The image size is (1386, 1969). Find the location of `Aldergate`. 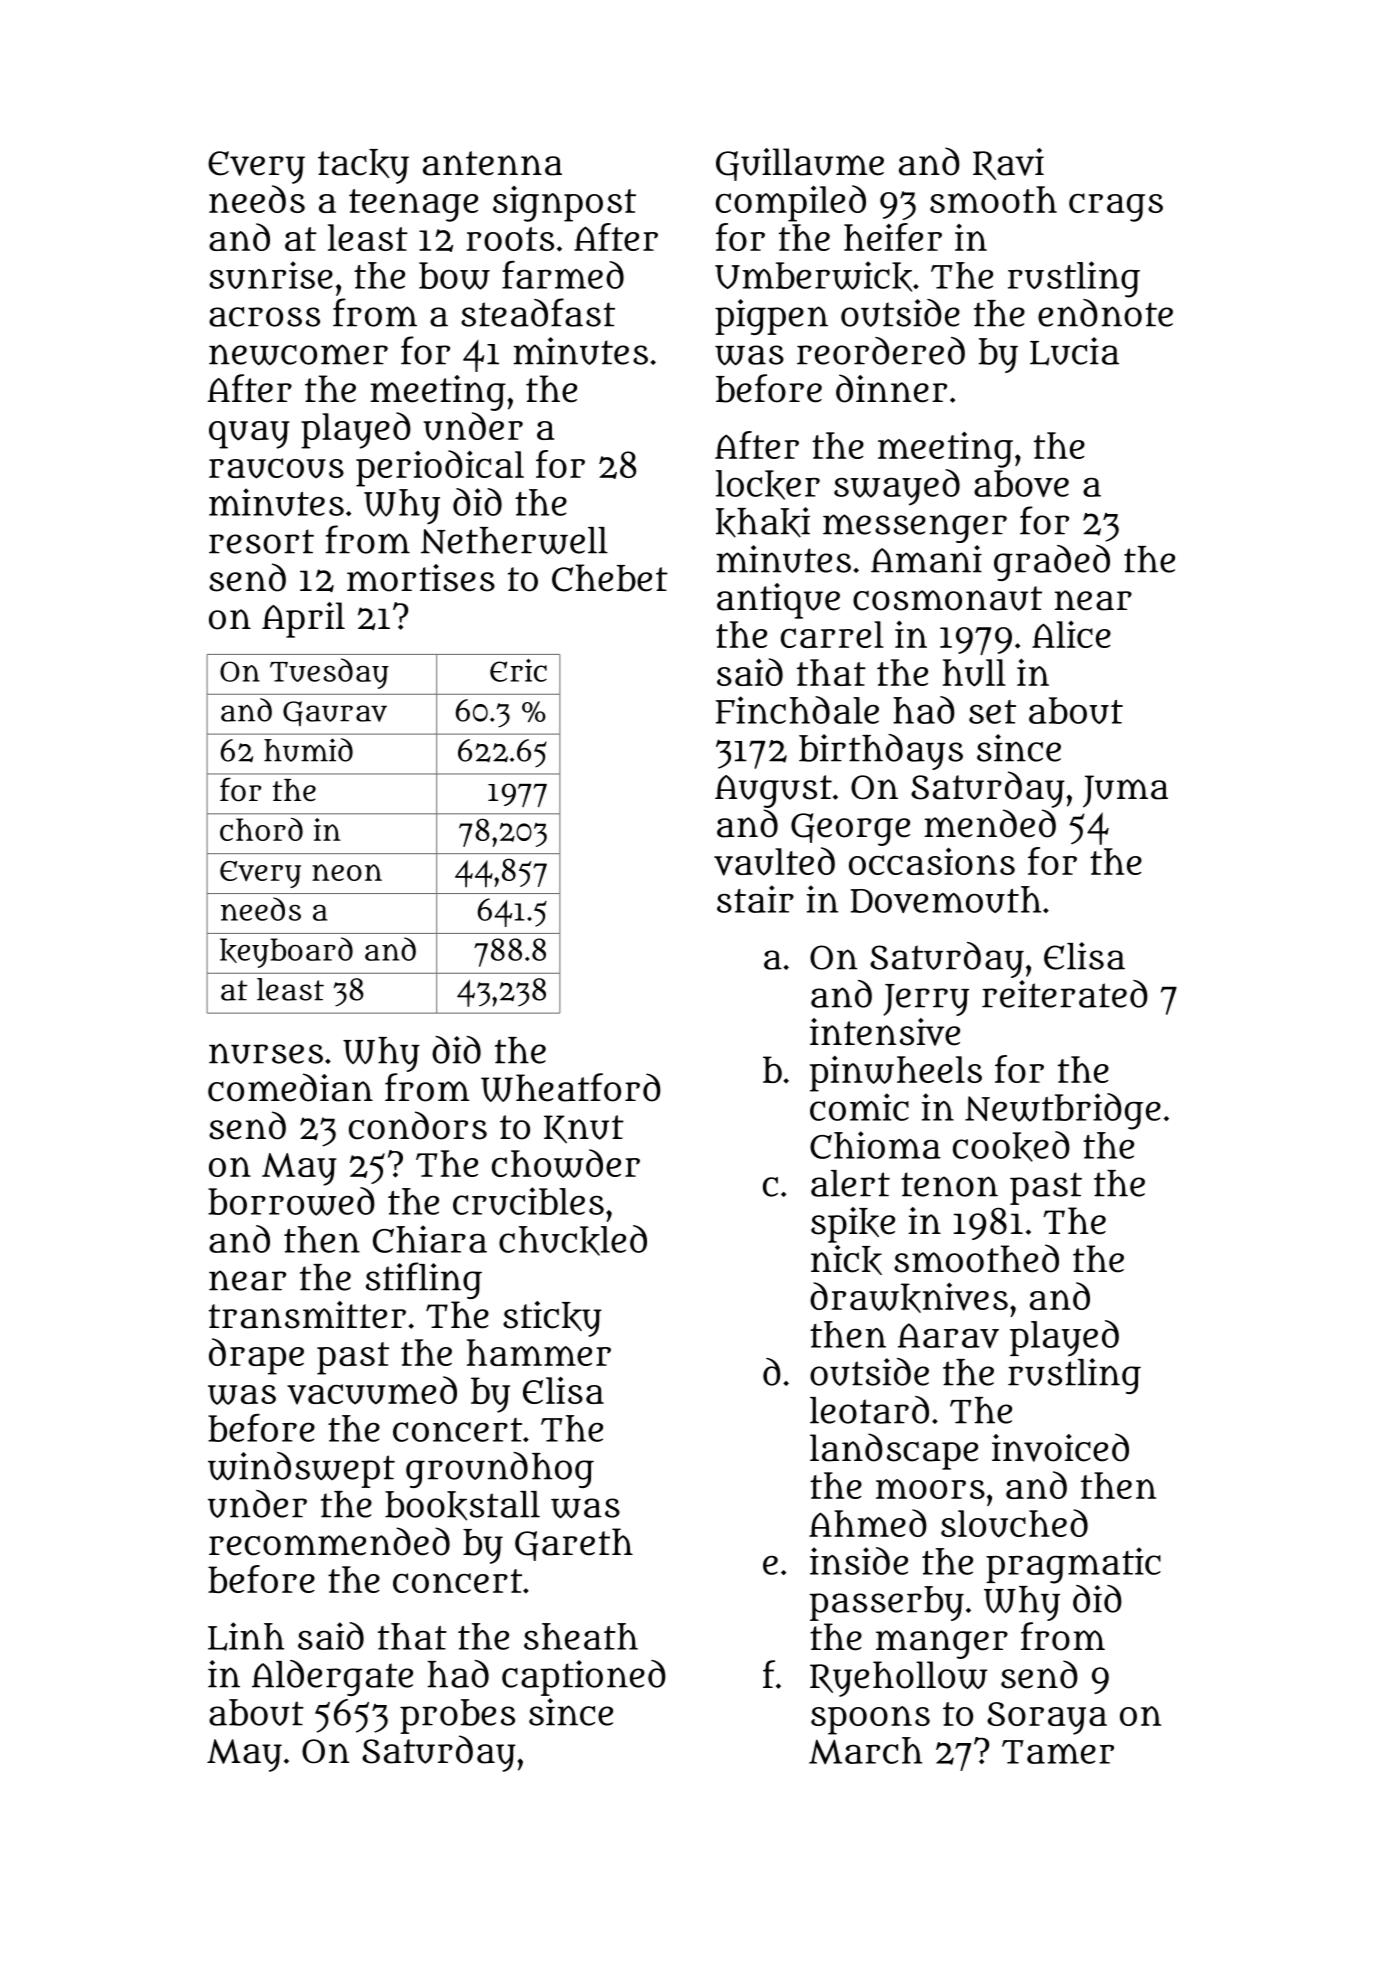

Aldergate is located at coordinates (332, 1678).
